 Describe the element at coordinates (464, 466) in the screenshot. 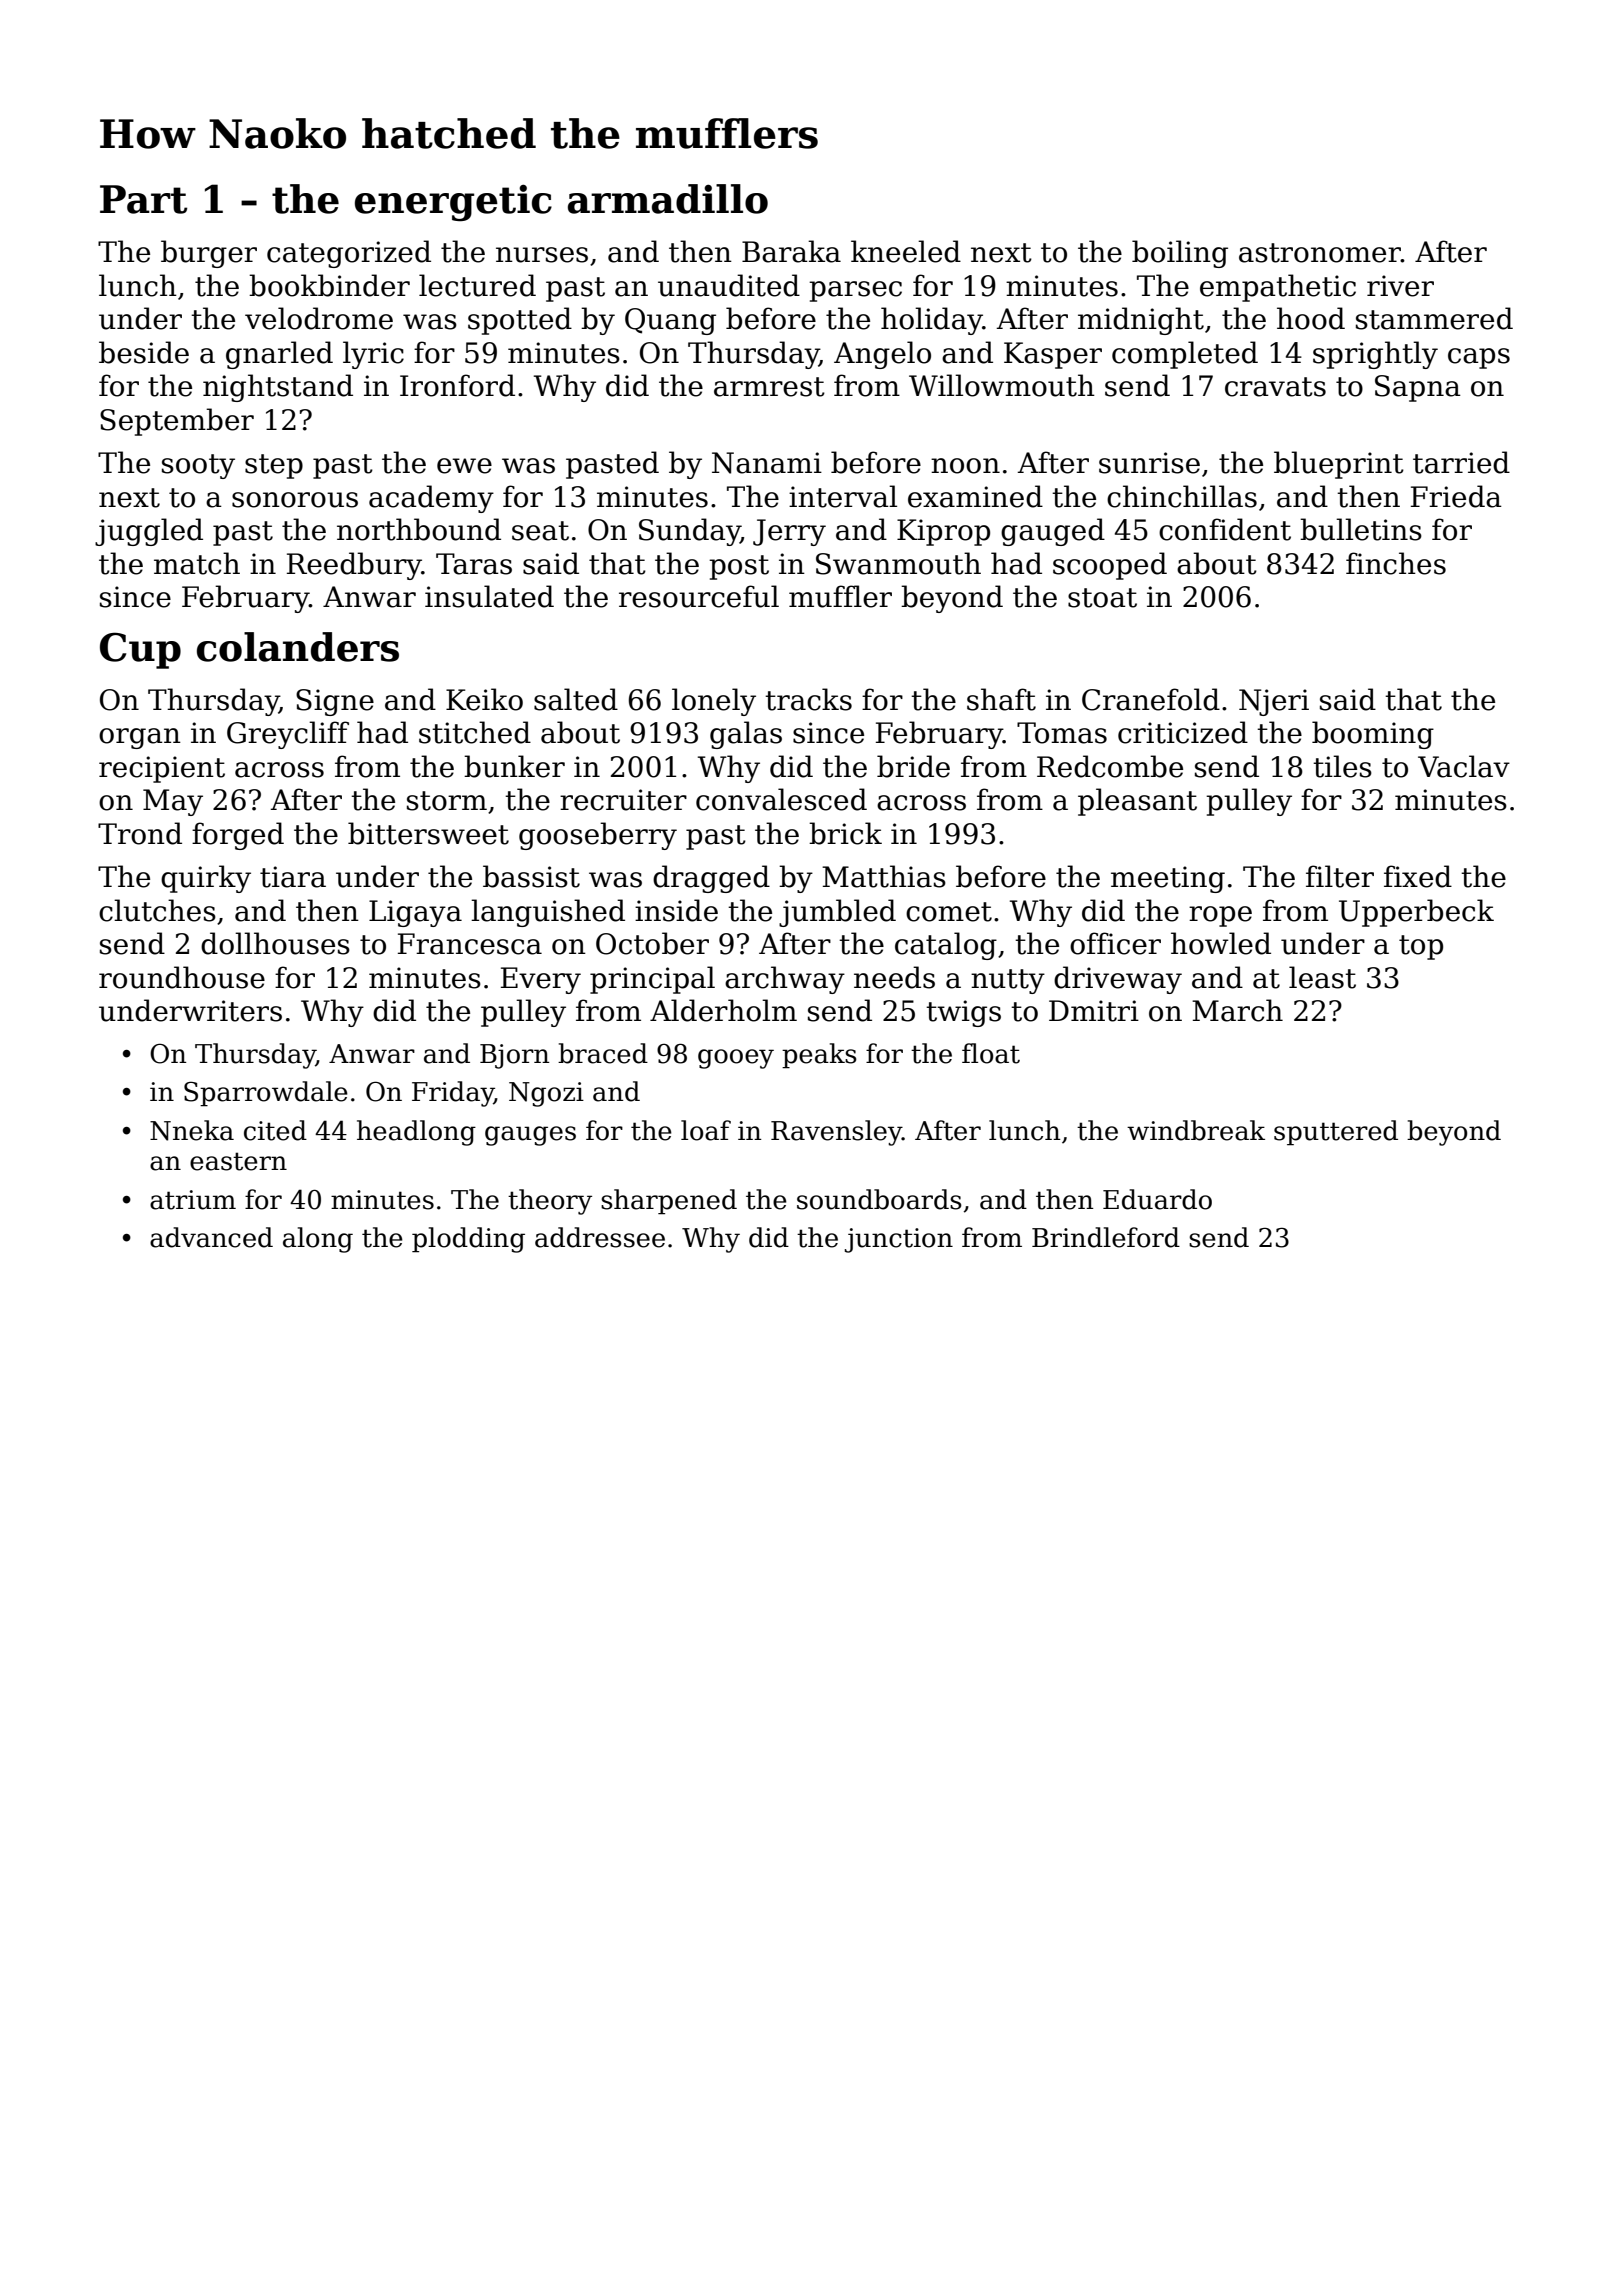

I see `ewe` at that location.
